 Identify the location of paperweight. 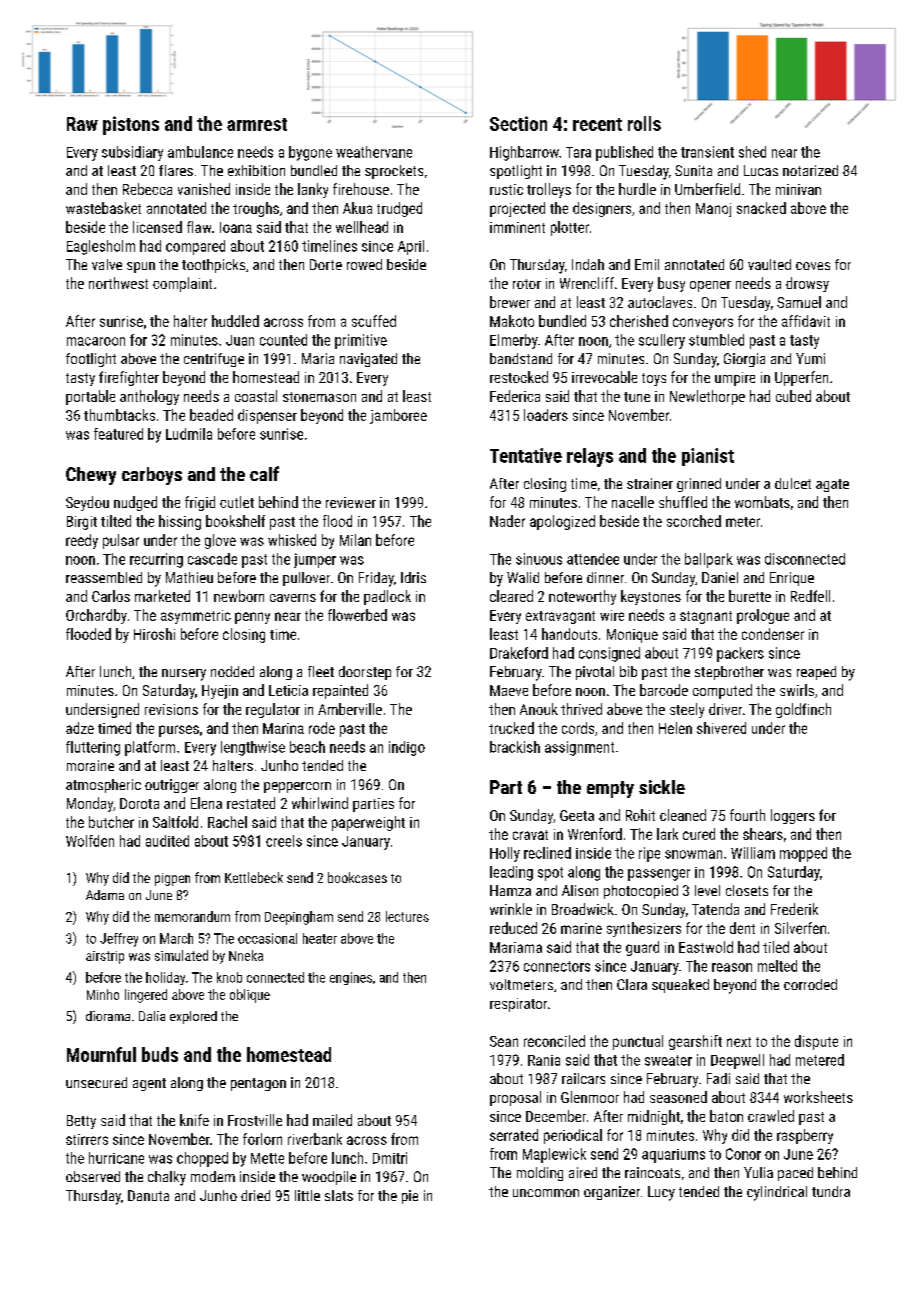
(368, 823).
